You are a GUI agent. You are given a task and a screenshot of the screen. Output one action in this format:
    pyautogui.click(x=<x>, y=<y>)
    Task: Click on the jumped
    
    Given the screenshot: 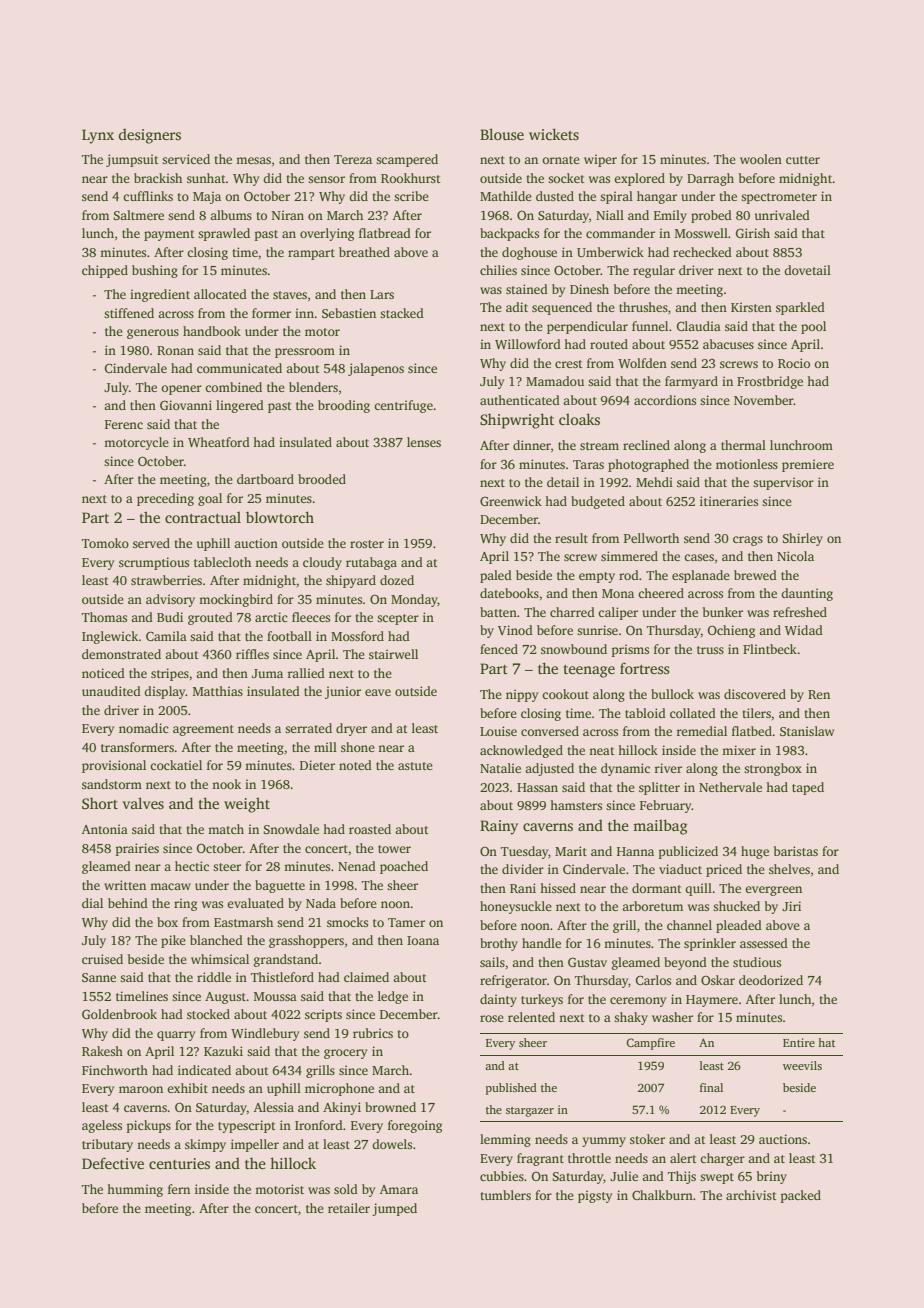 What is the action you would take?
    pyautogui.click(x=394, y=1209)
